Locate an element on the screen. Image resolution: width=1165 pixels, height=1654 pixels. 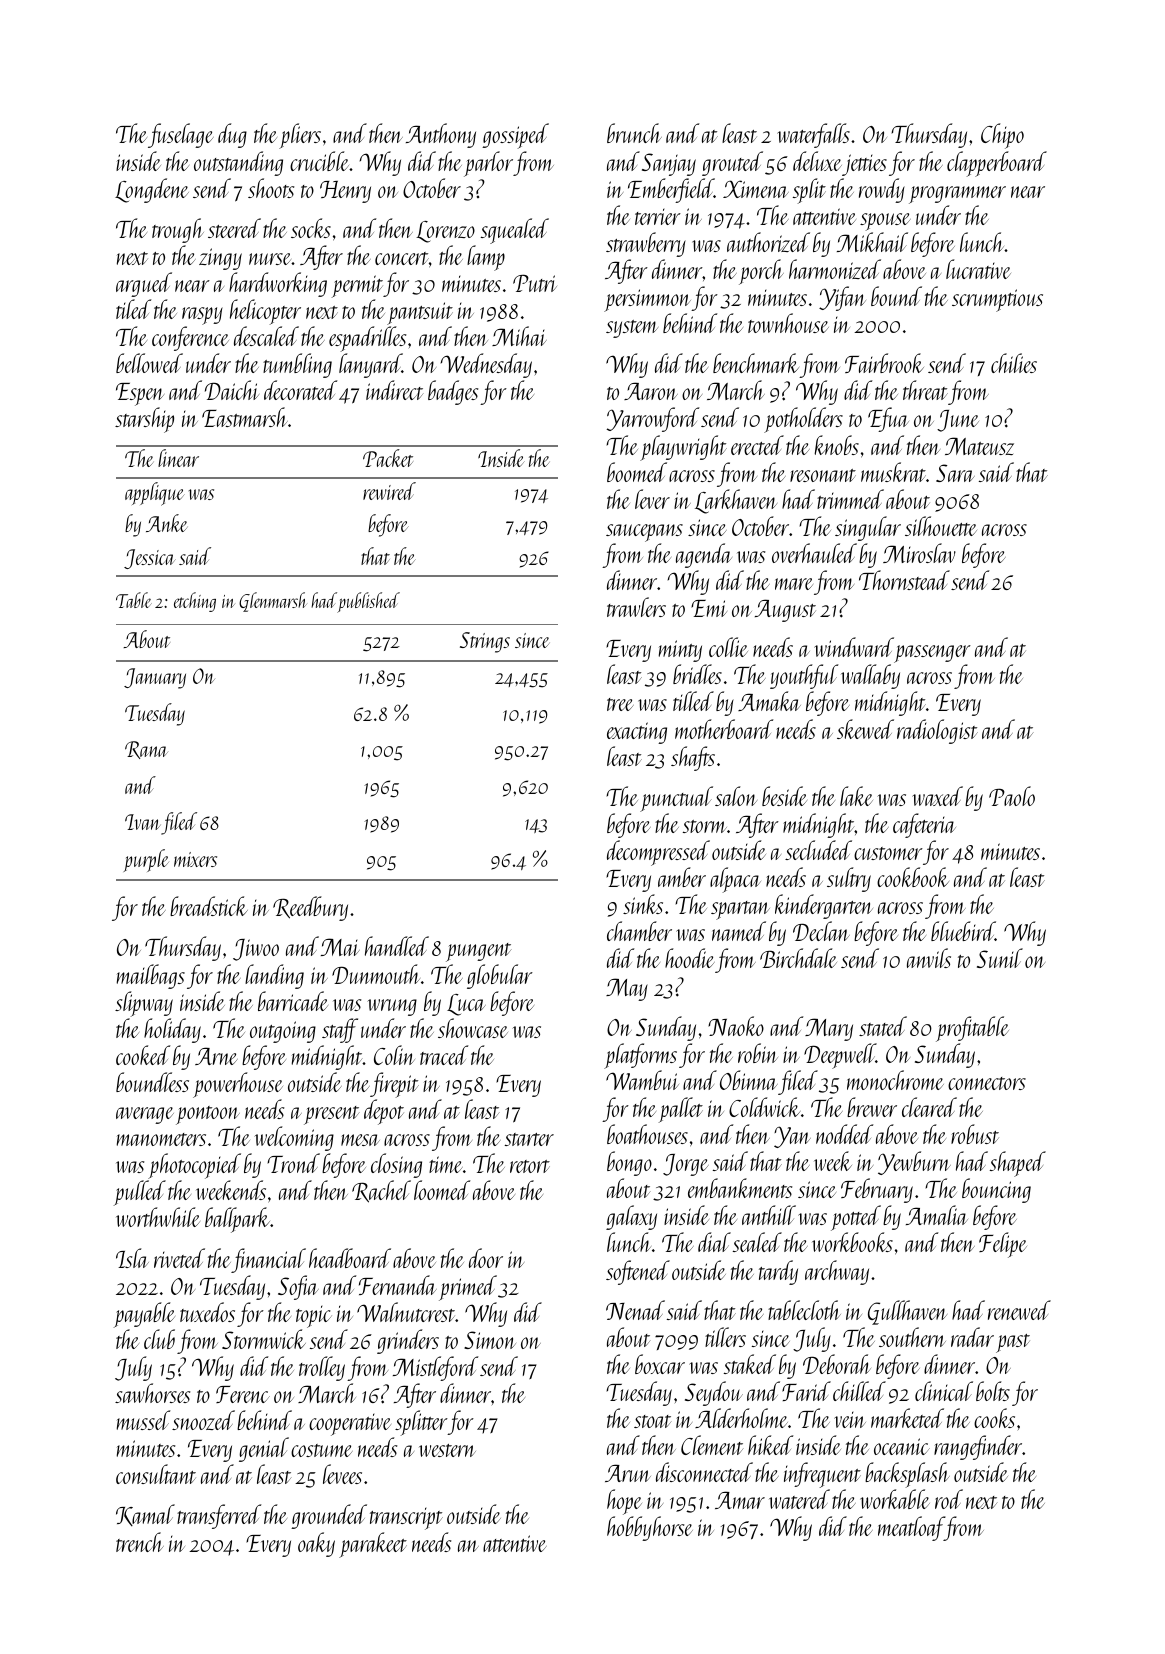
Chipo is located at coordinates (1002, 136).
